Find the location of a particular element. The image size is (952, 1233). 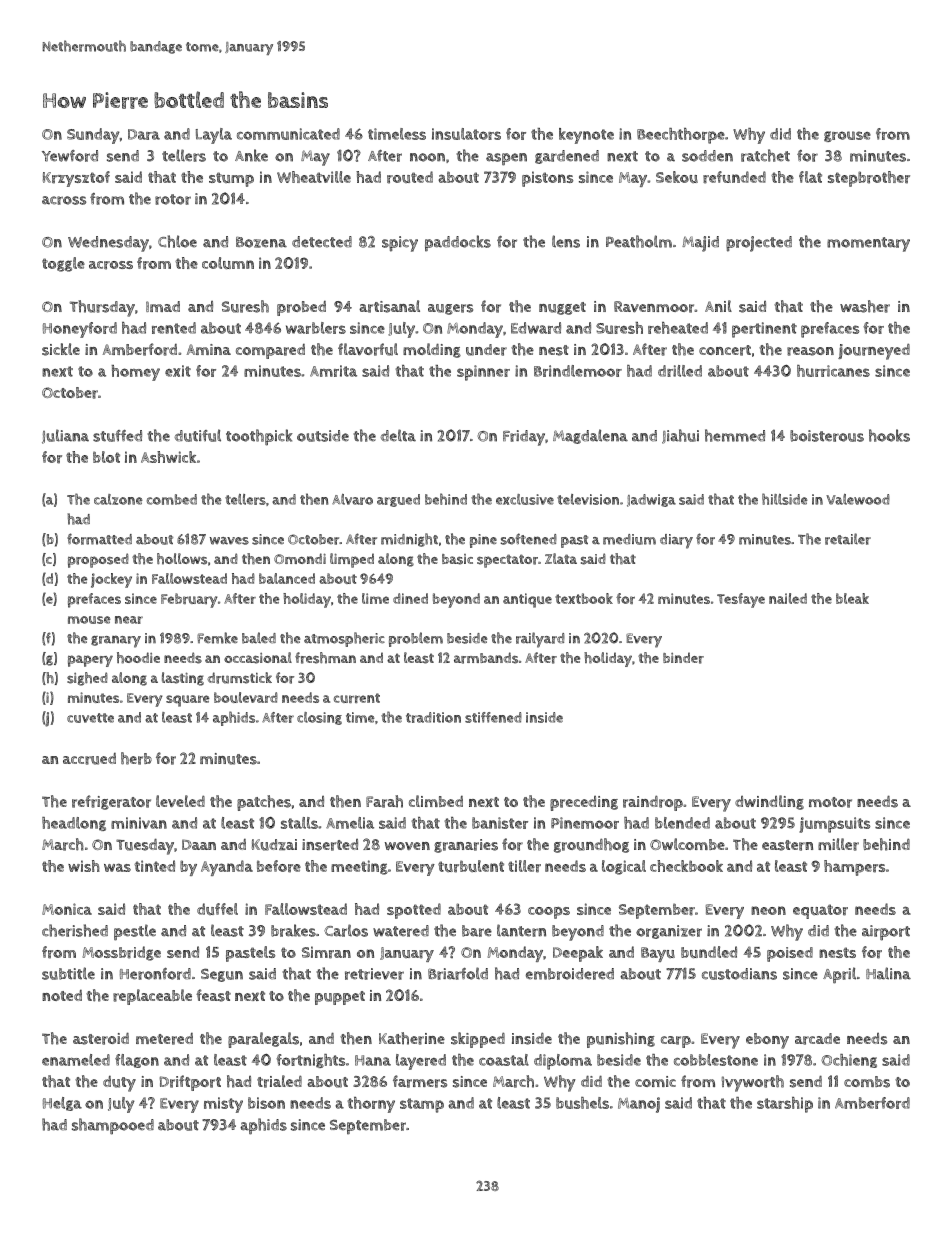

communicated is located at coordinates (288, 134).
